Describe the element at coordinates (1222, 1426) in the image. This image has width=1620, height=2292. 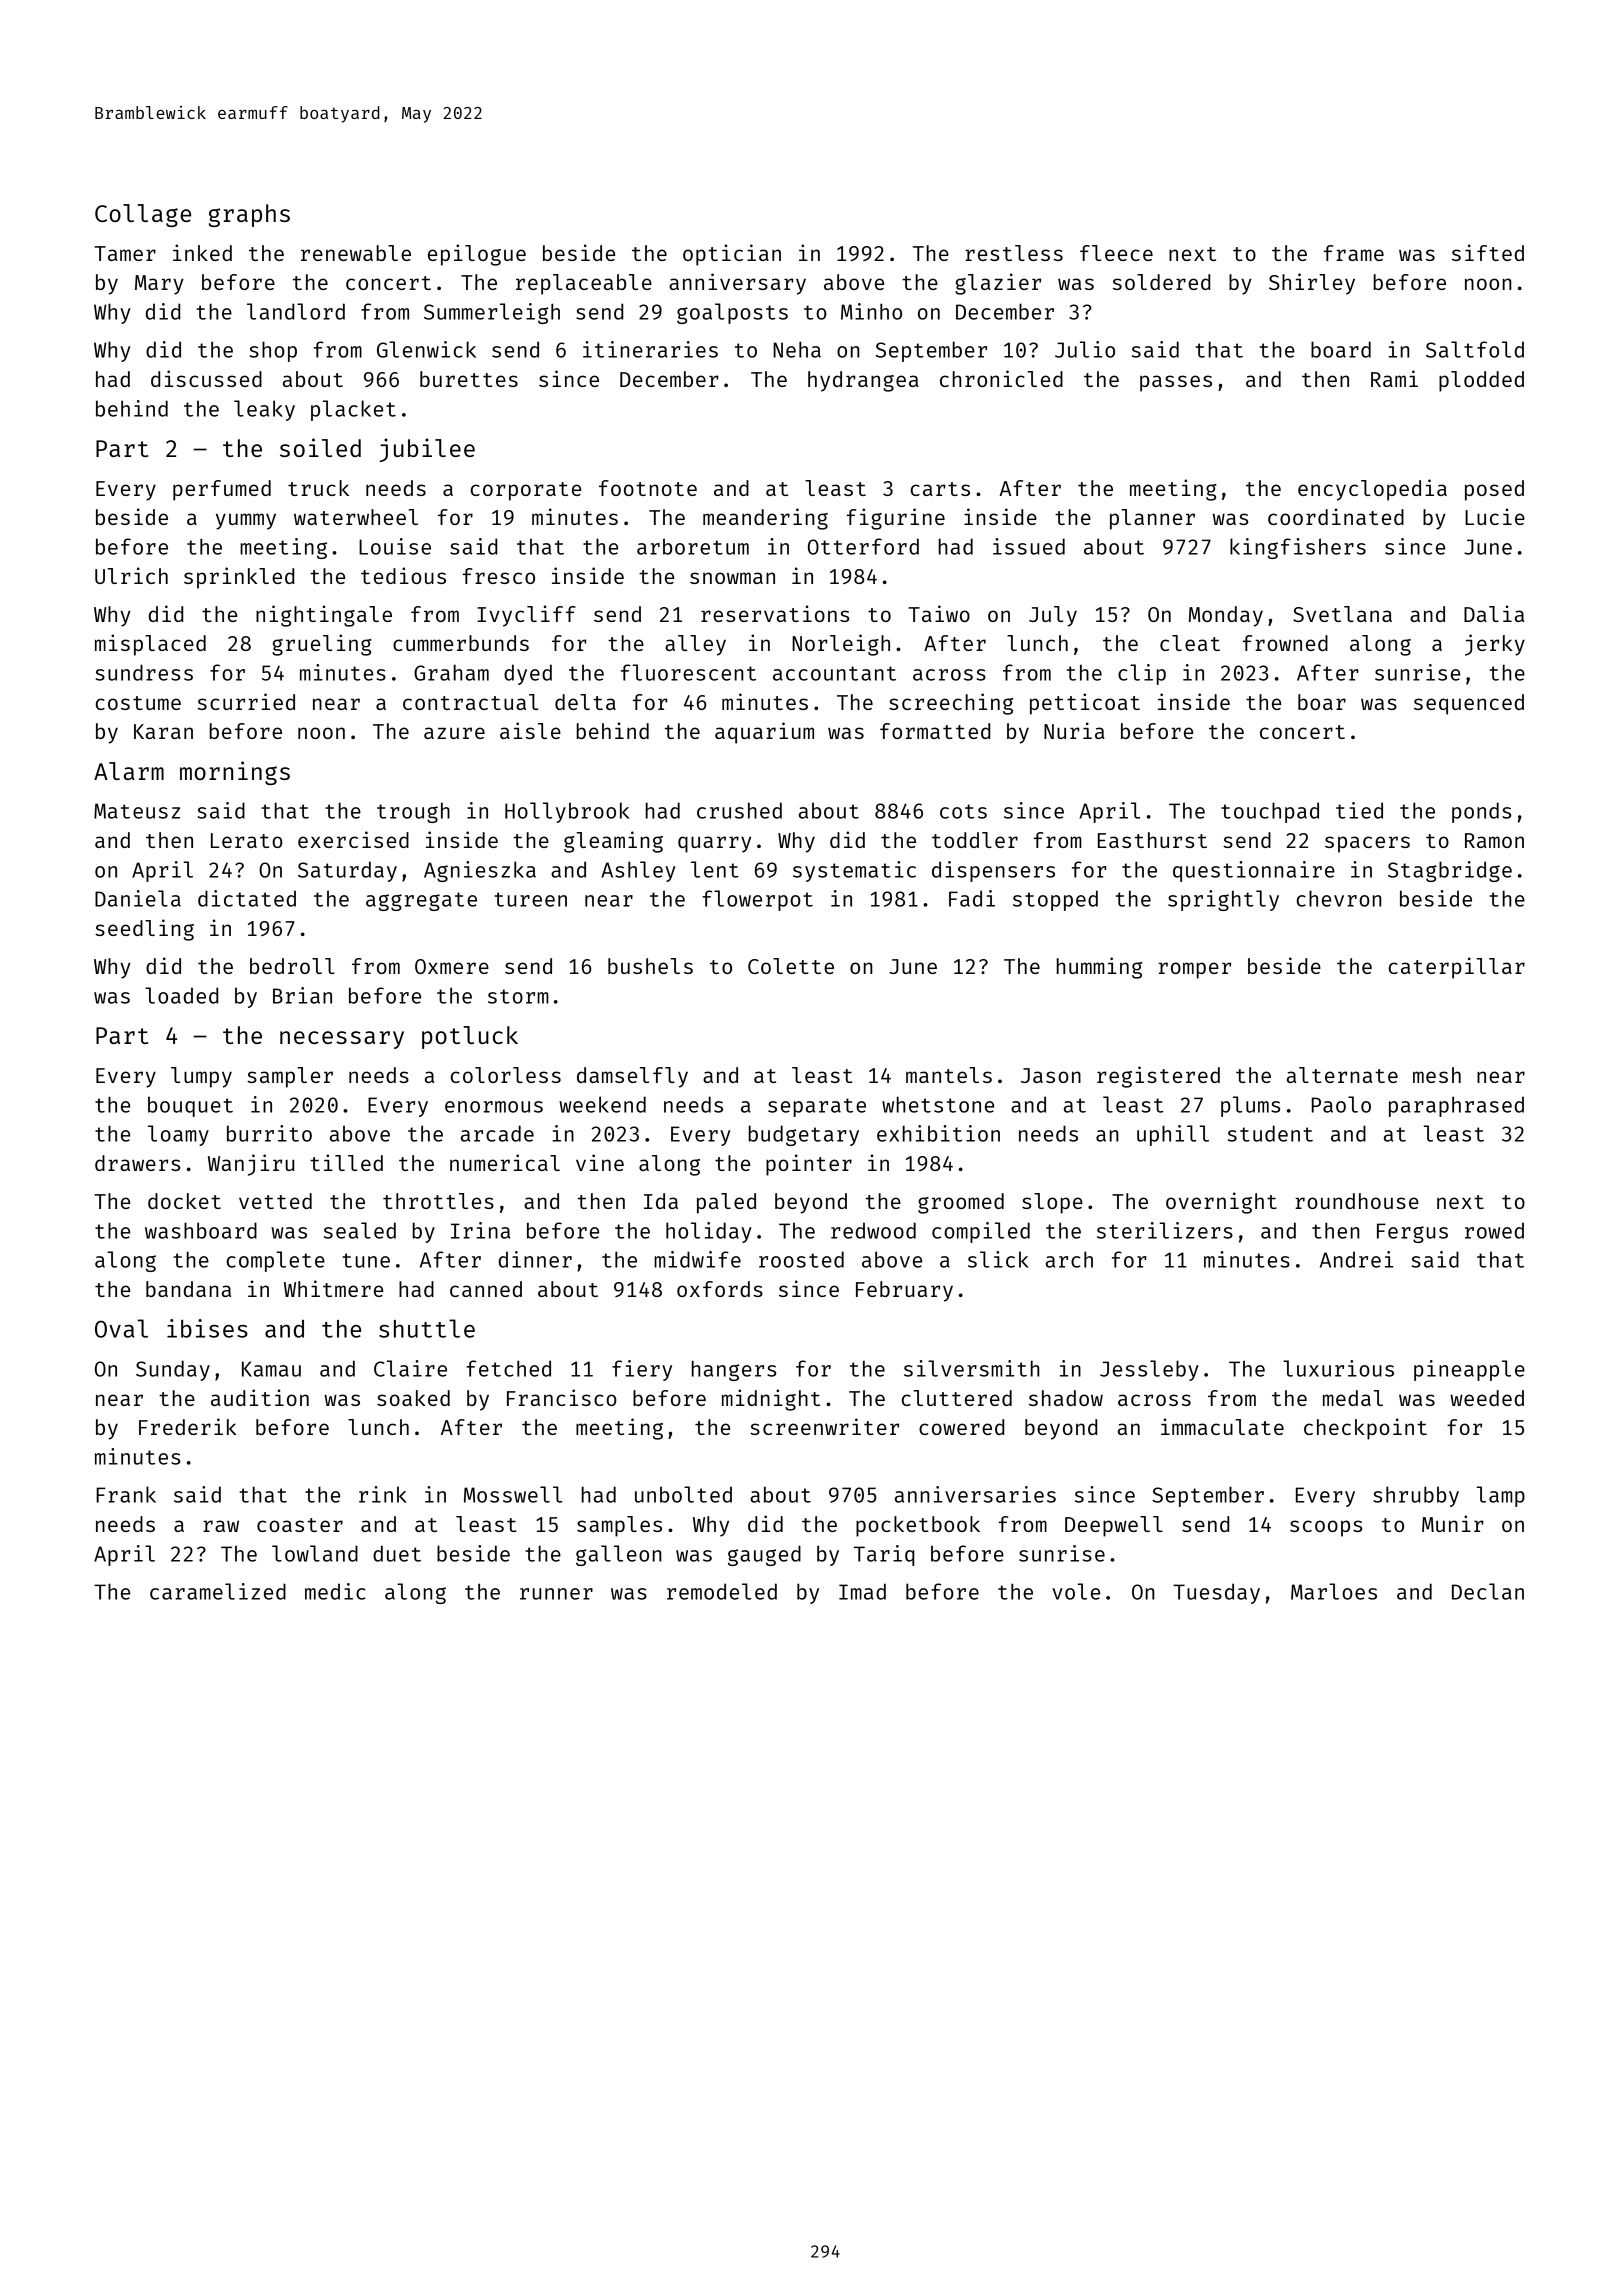
I see `immaculate` at that location.
